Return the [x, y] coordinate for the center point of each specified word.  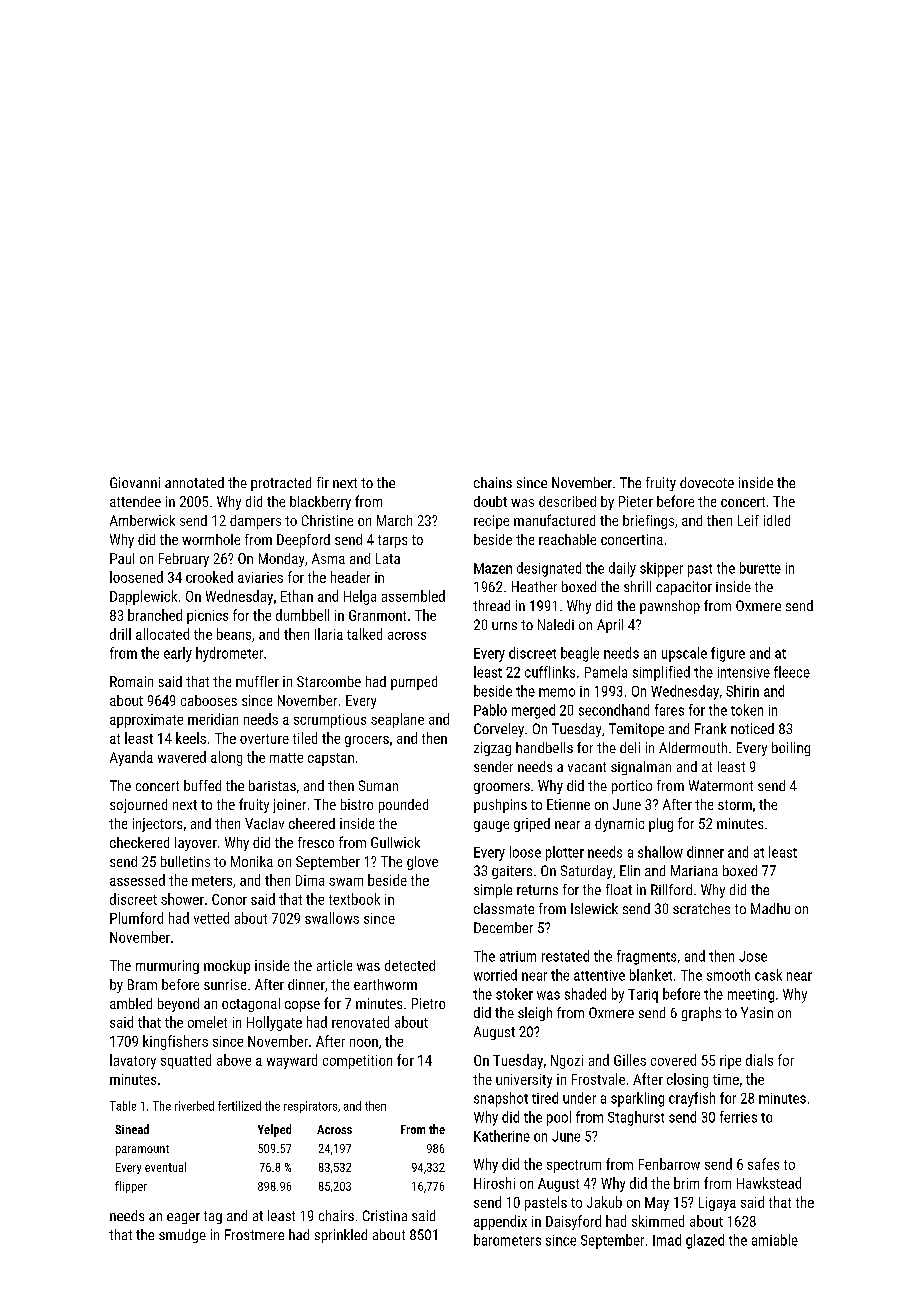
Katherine [502, 1136]
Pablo [490, 710]
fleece [792, 672]
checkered [139, 842]
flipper [131, 1187]
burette [760, 568]
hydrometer [229, 654]
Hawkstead [769, 1183]
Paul [122, 558]
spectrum [574, 1166]
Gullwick [395, 842]
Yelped [274, 1130]
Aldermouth [693, 747]
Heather [534, 586]
